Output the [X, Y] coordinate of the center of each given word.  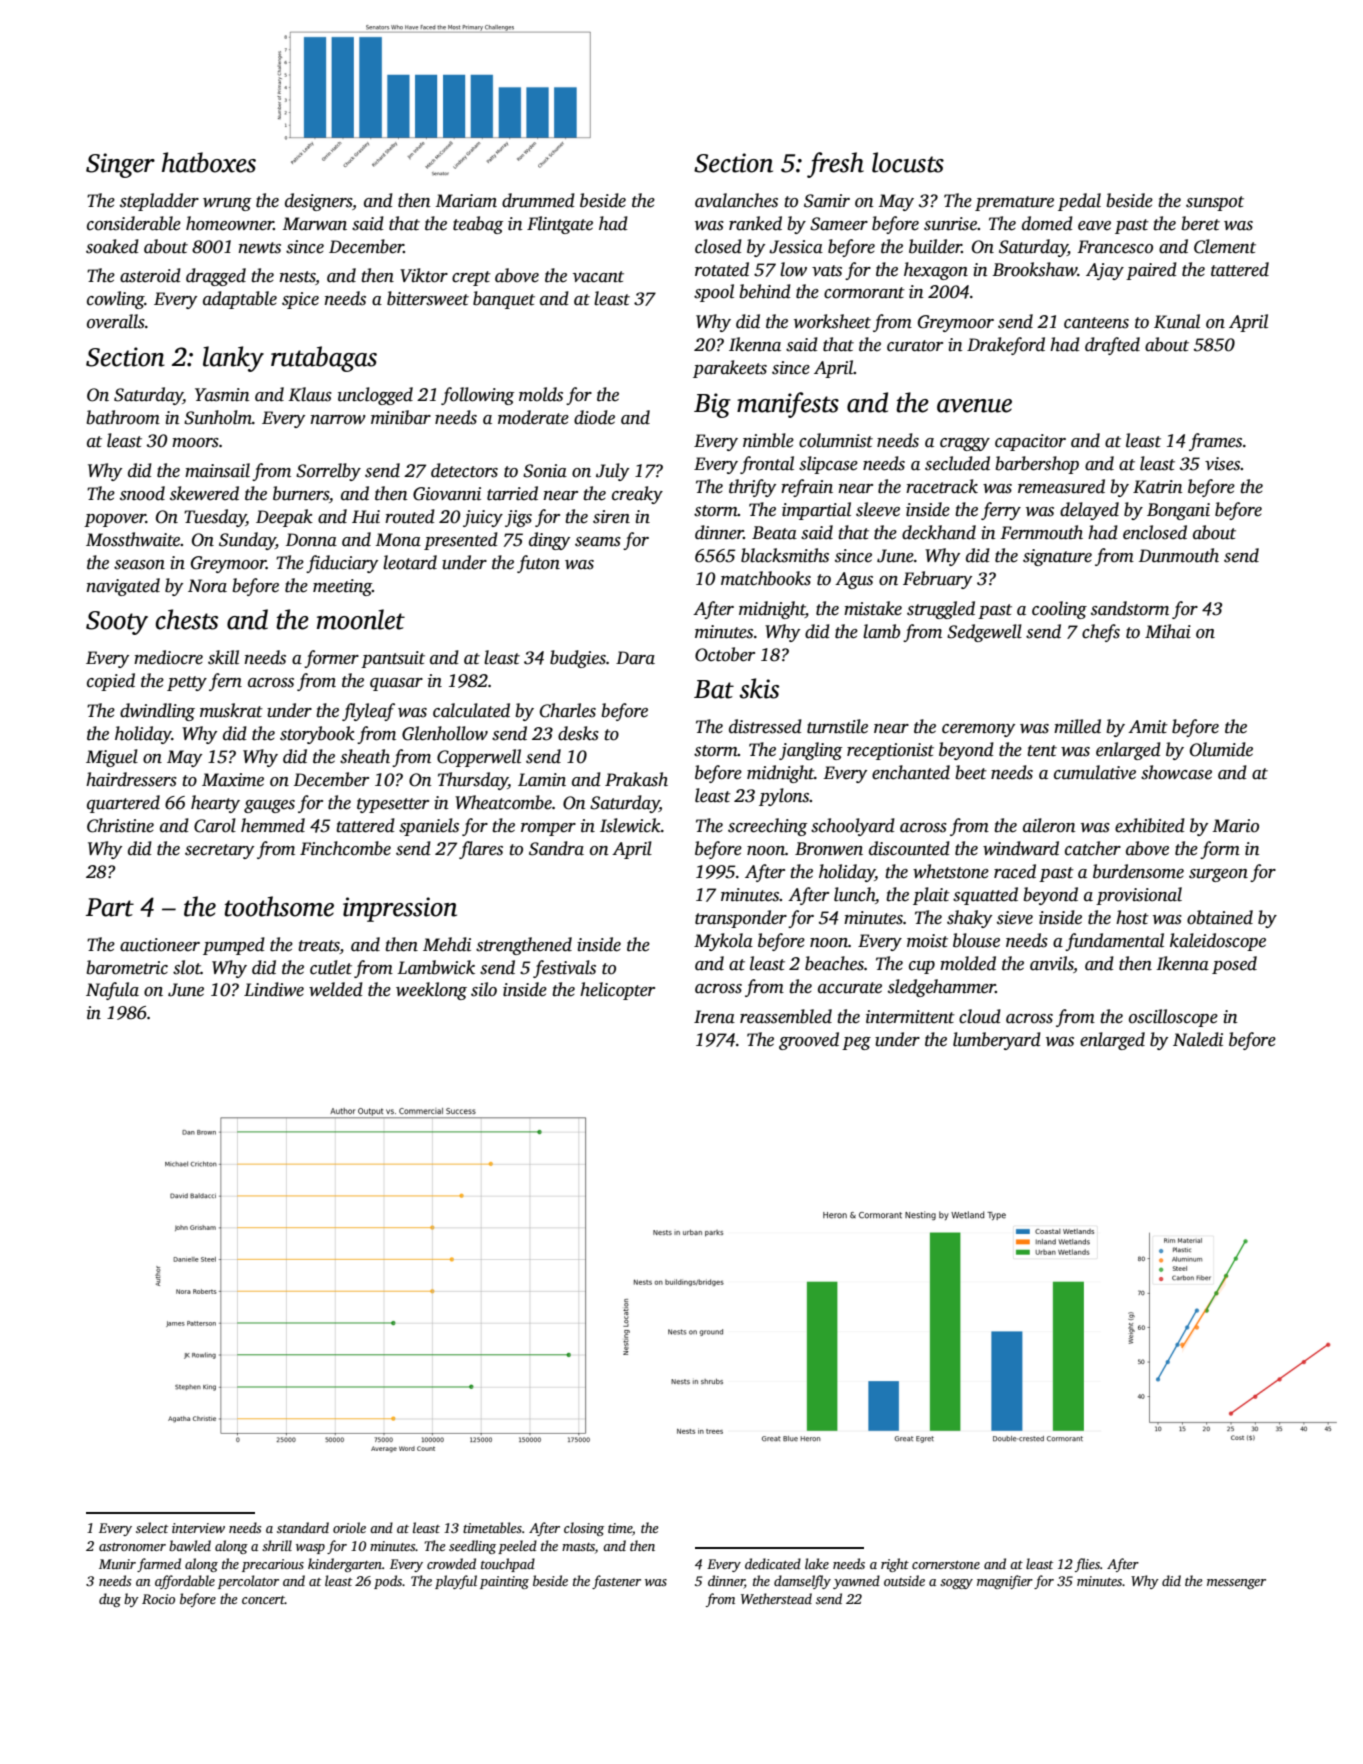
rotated [722, 269]
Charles [568, 710]
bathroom [123, 417]
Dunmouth [1179, 555]
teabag [478, 225]
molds [541, 394]
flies [1087, 1565]
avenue [974, 406]
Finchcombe [345, 848]
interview [198, 1528]
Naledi [1198, 1039]
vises [1222, 464]
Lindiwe [274, 989]
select [152, 1527]
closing [584, 1529]
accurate [850, 988]
